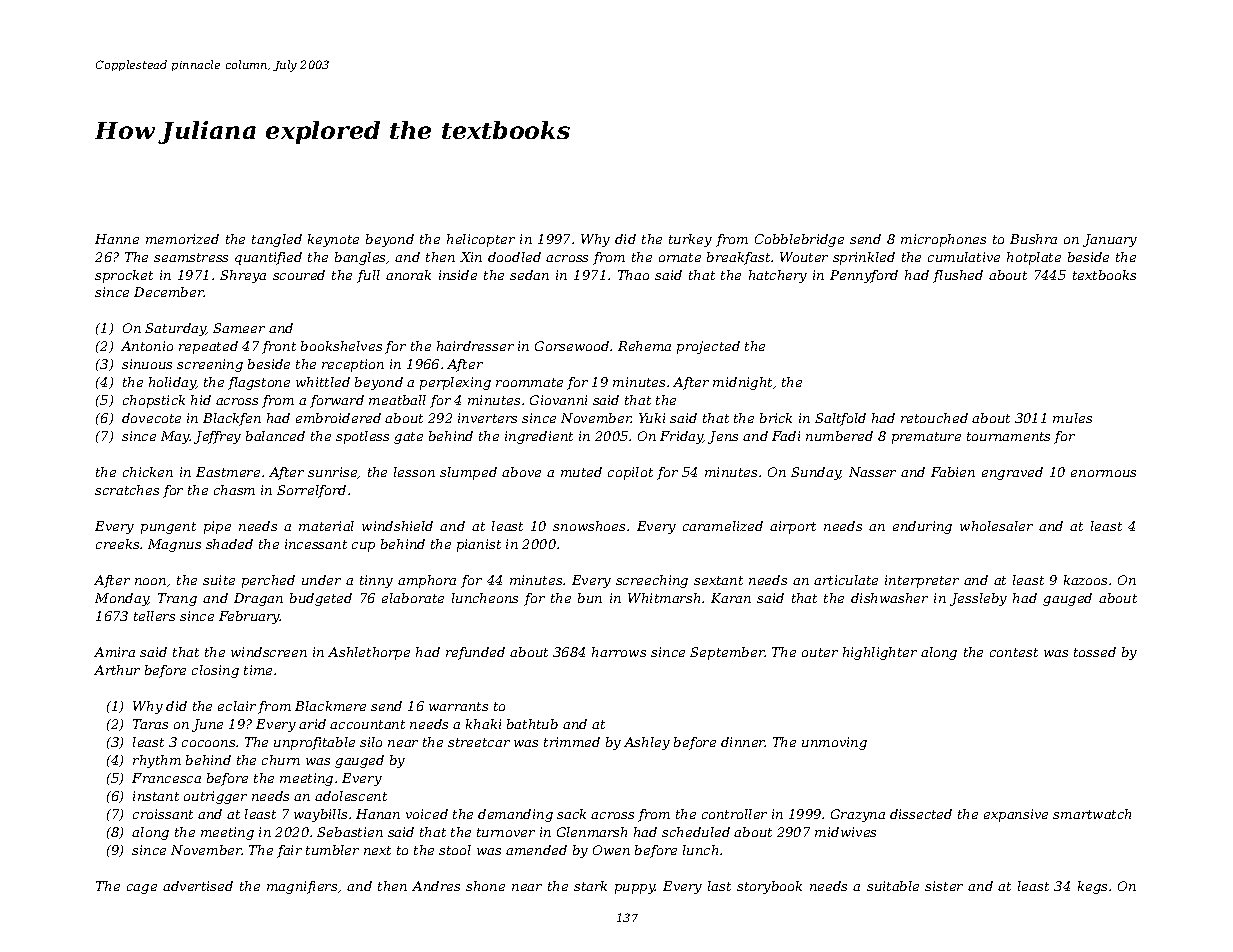 The width and height of the screenshot is (1233, 952). Describe the element at coordinates (150, 724) in the screenshot. I see `Taras` at that location.
